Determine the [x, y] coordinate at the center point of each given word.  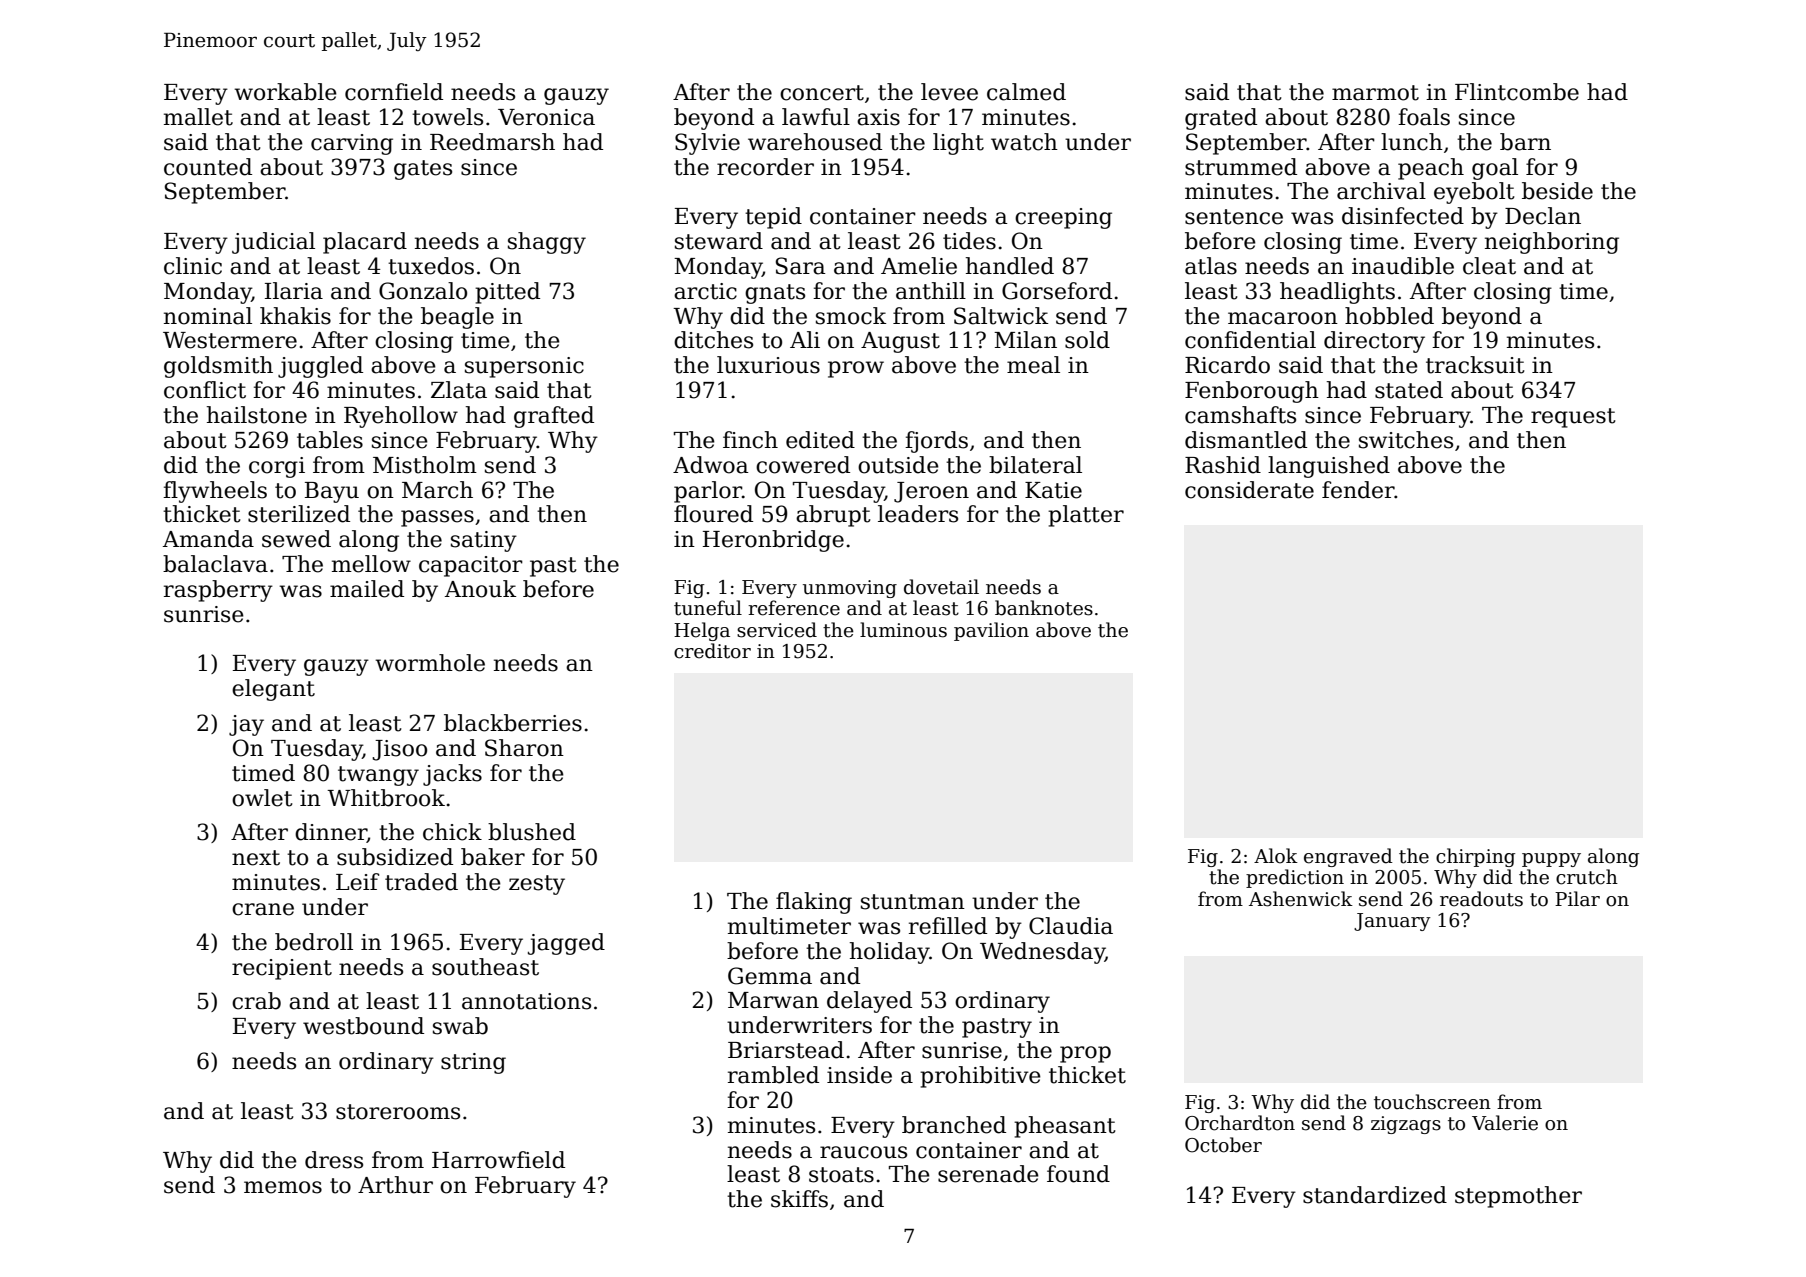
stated [1409, 390]
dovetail [941, 587]
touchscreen [1432, 1102]
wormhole [430, 663]
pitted [507, 293]
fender [1358, 490]
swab [460, 1026]
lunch [1412, 142]
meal [1033, 365]
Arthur [395, 1185]
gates [423, 170]
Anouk [480, 589]
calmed [1026, 92]
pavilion [991, 631]
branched [954, 1125]
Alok [1276, 856]
